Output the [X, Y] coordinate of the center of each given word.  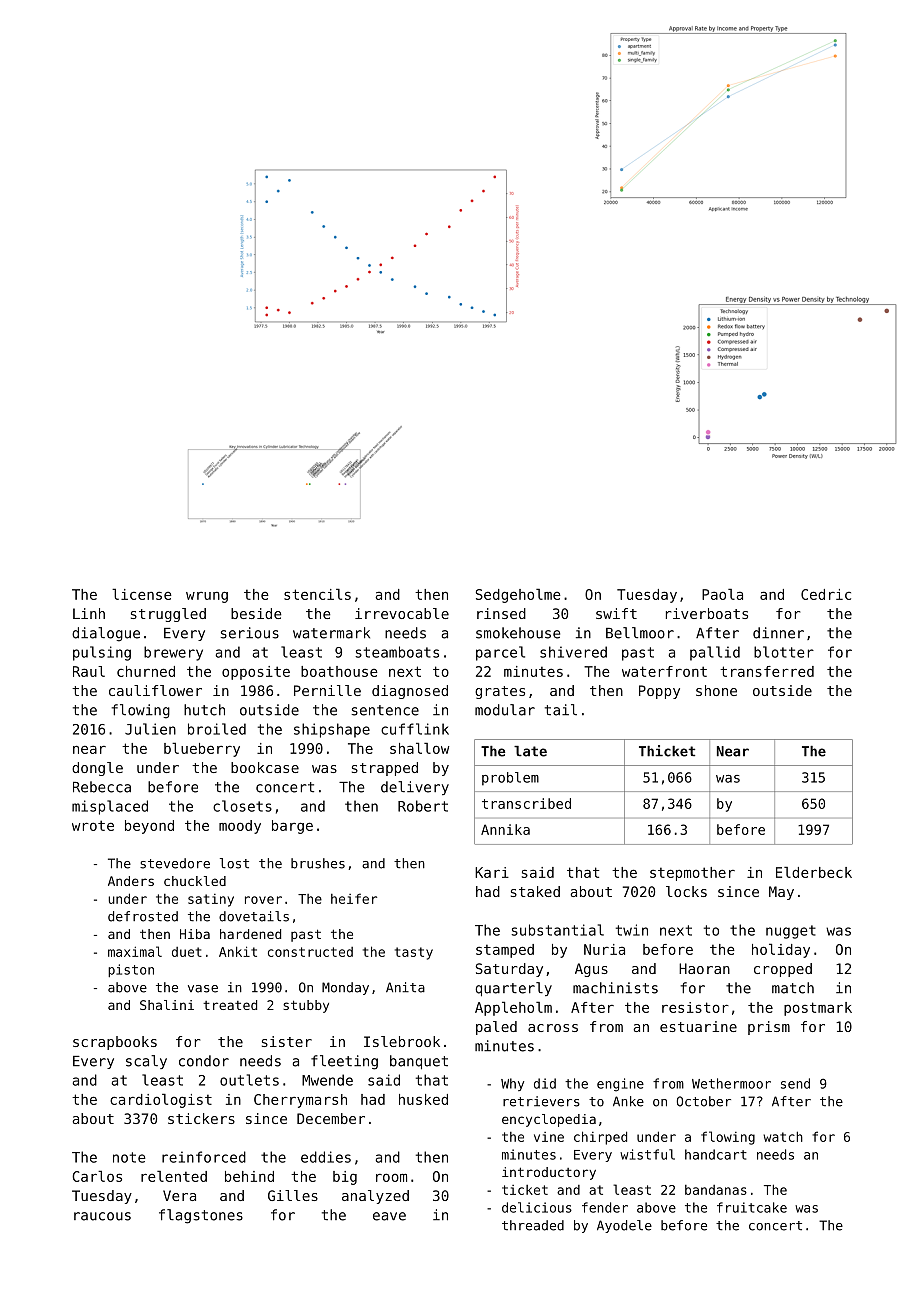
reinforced [204, 1157]
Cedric [826, 594]
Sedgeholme [518, 595]
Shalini [167, 1005]
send [795, 1083]
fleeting [344, 1062]
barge [292, 827]
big [345, 1178]
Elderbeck [814, 872]
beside [256, 613]
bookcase [265, 767]
